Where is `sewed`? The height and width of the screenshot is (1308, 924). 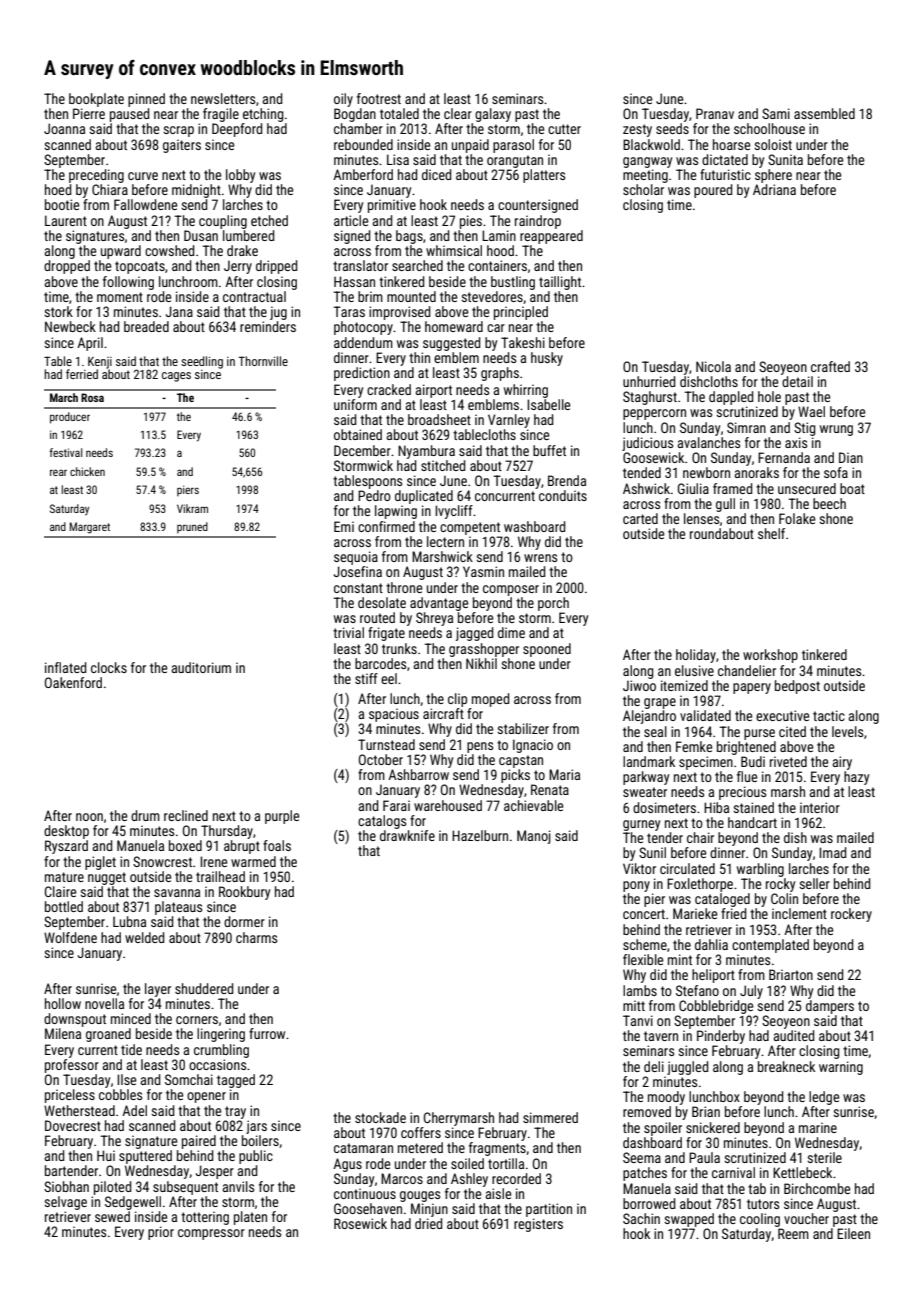
sewed is located at coordinates (112, 1216).
